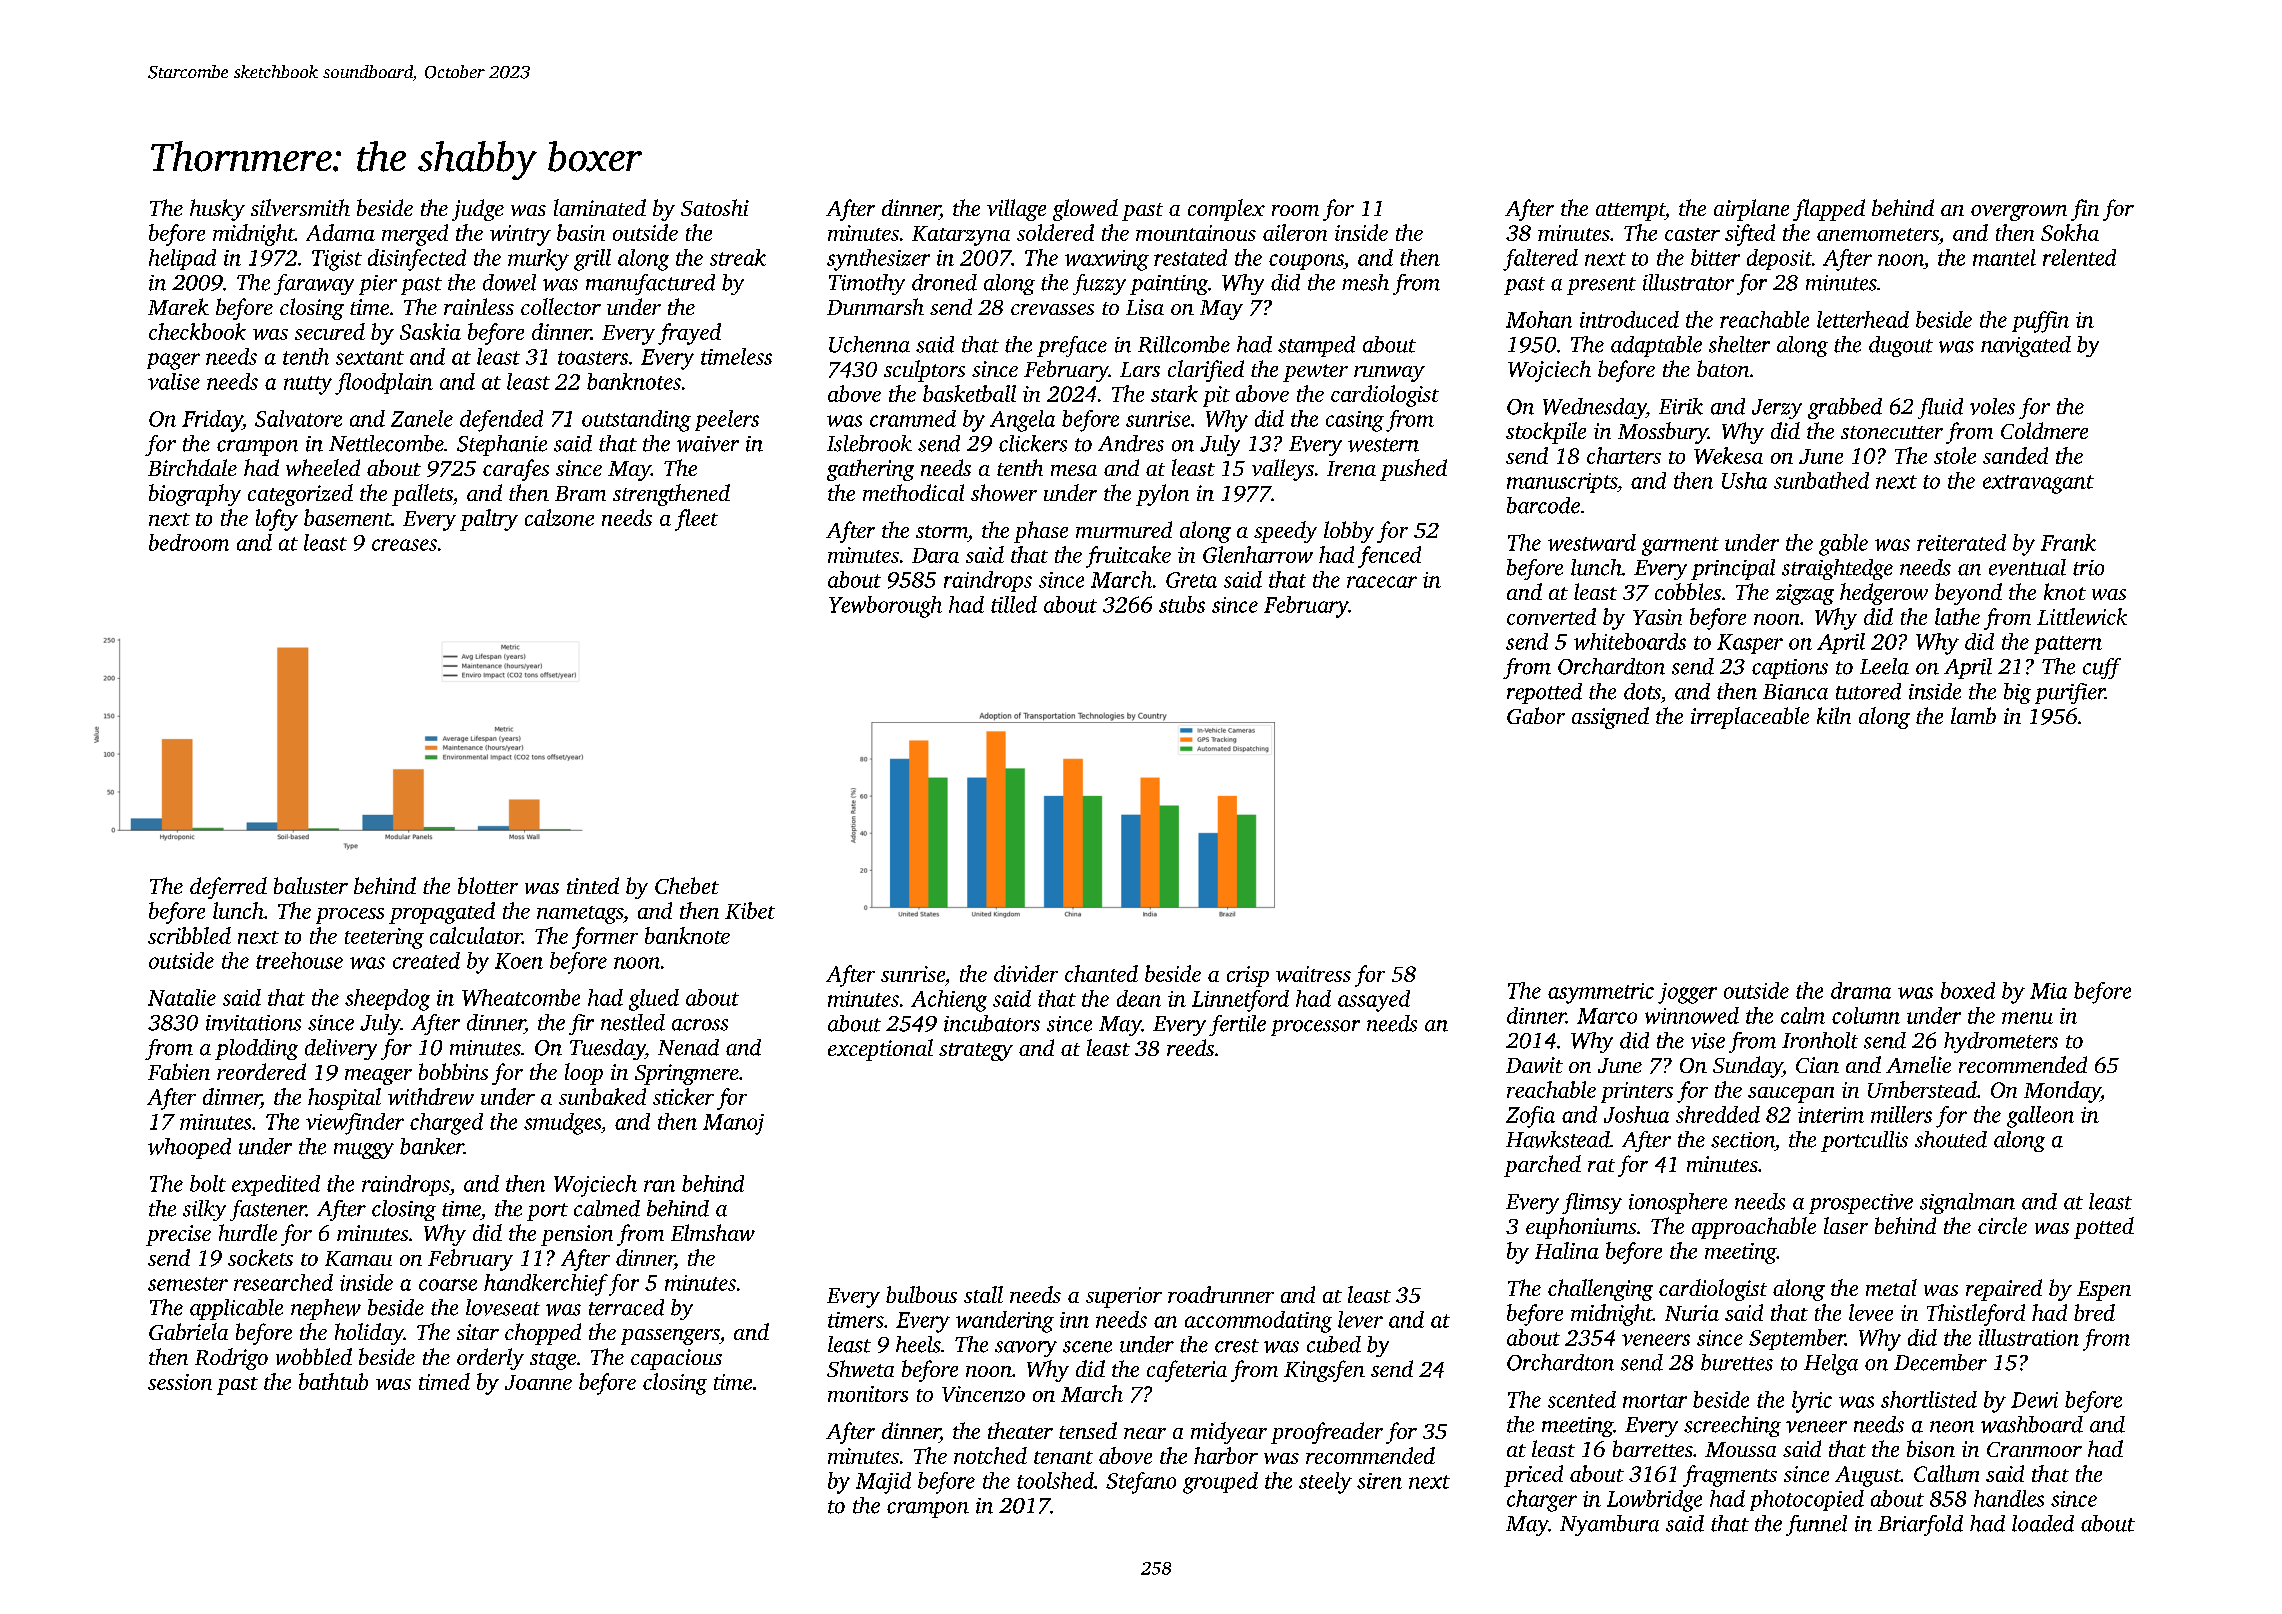 The height and width of the document is (1614, 2282). Describe the element at coordinates (605, 938) in the document. I see `former` at that location.
